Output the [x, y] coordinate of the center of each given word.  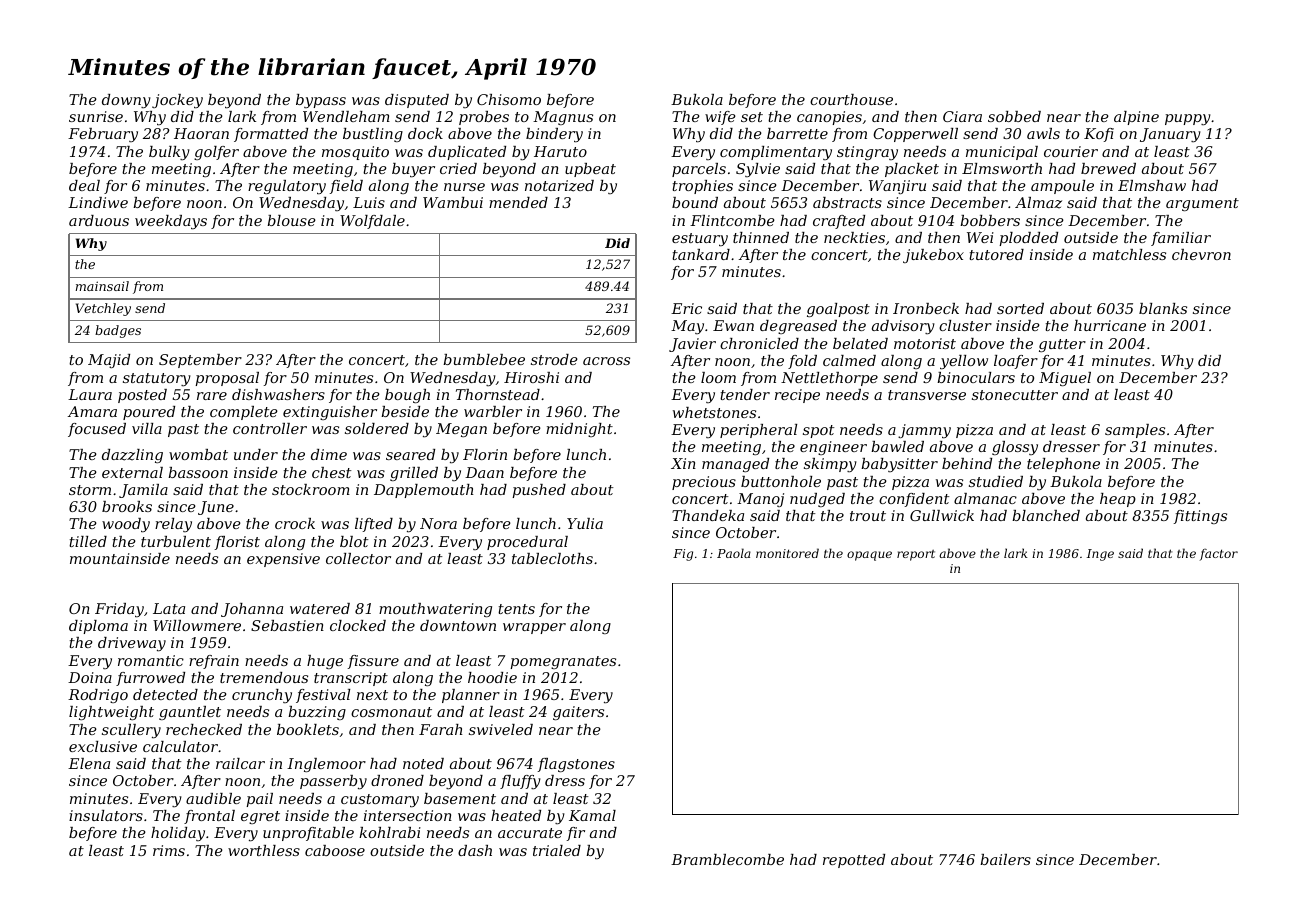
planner [471, 696]
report [916, 555]
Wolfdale [372, 222]
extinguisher [330, 413]
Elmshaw [1152, 185]
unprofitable [308, 834]
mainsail [102, 286]
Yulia [585, 523]
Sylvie [758, 170]
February [103, 135]
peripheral [758, 431]
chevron [1201, 254]
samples [1135, 431]
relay [173, 525]
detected [165, 694]
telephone [1063, 465]
